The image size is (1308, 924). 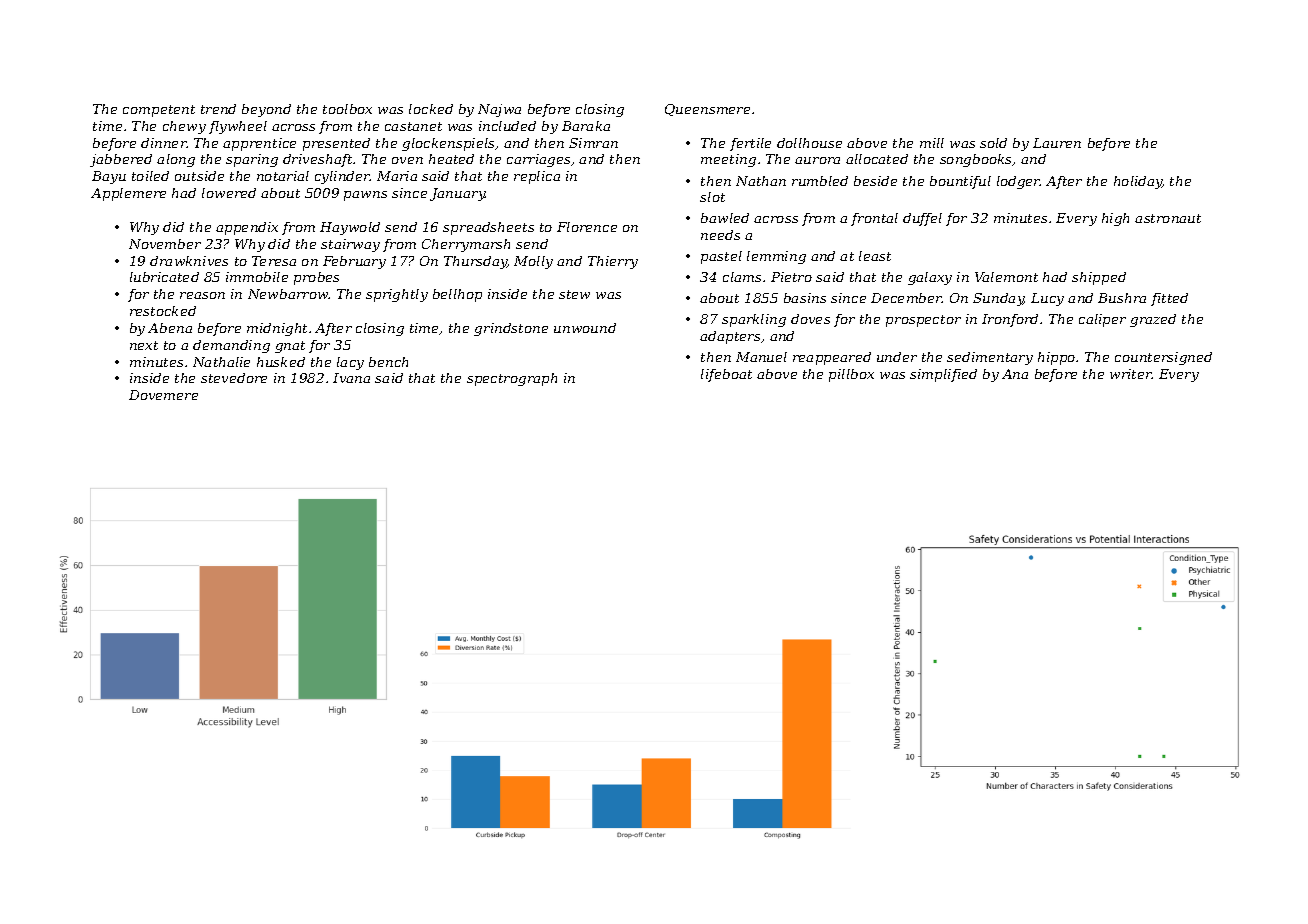 What do you see at coordinates (791, 277) in the screenshot?
I see `Pietro` at bounding box center [791, 277].
